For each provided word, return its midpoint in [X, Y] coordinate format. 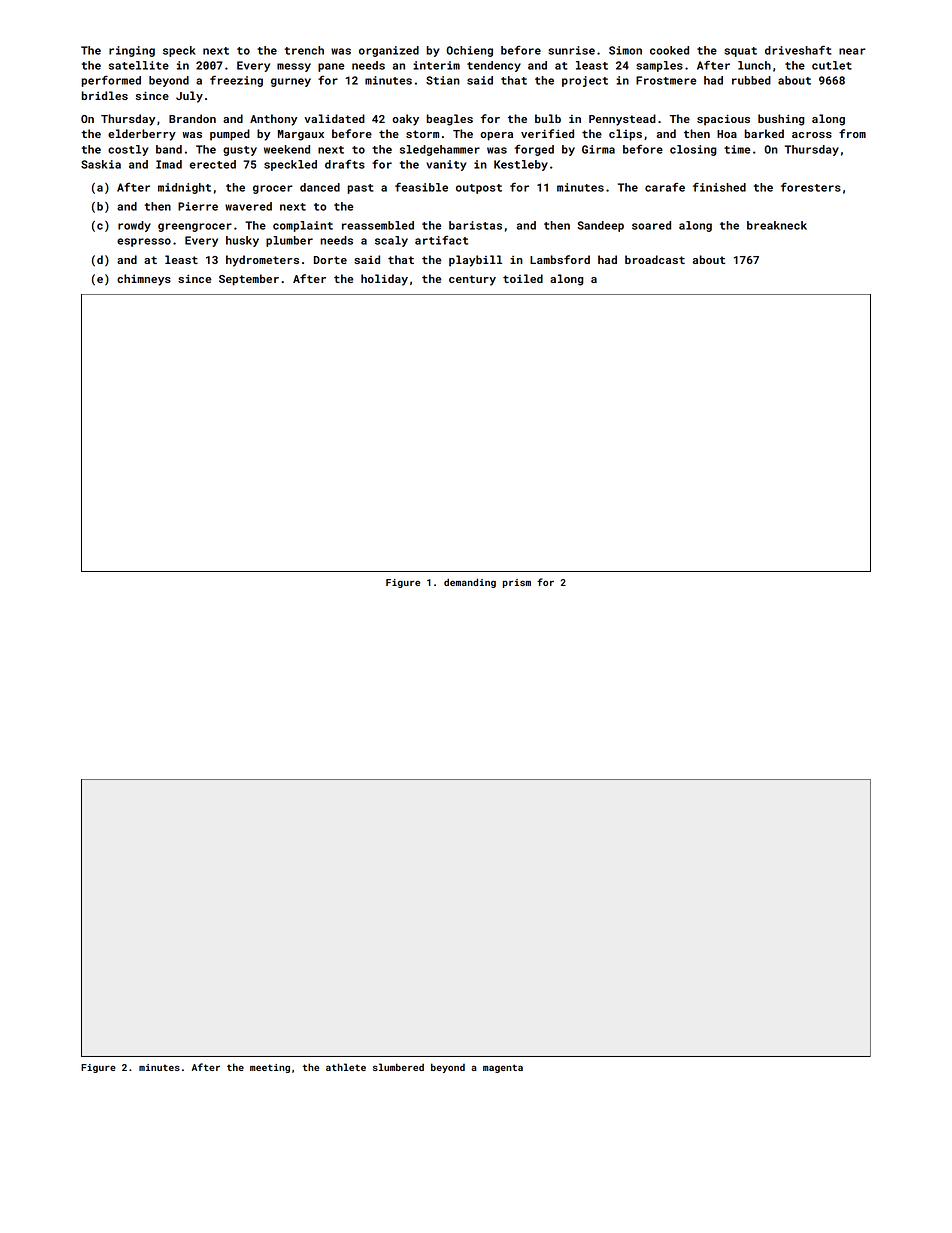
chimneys [144, 280]
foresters [811, 187]
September [249, 280]
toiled [523, 278]
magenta [503, 1068]
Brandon [192, 118]
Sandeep [600, 226]
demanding [470, 583]
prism [517, 583]
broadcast [655, 259]
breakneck [777, 225]
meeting [270, 1068]
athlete [346, 1067]
